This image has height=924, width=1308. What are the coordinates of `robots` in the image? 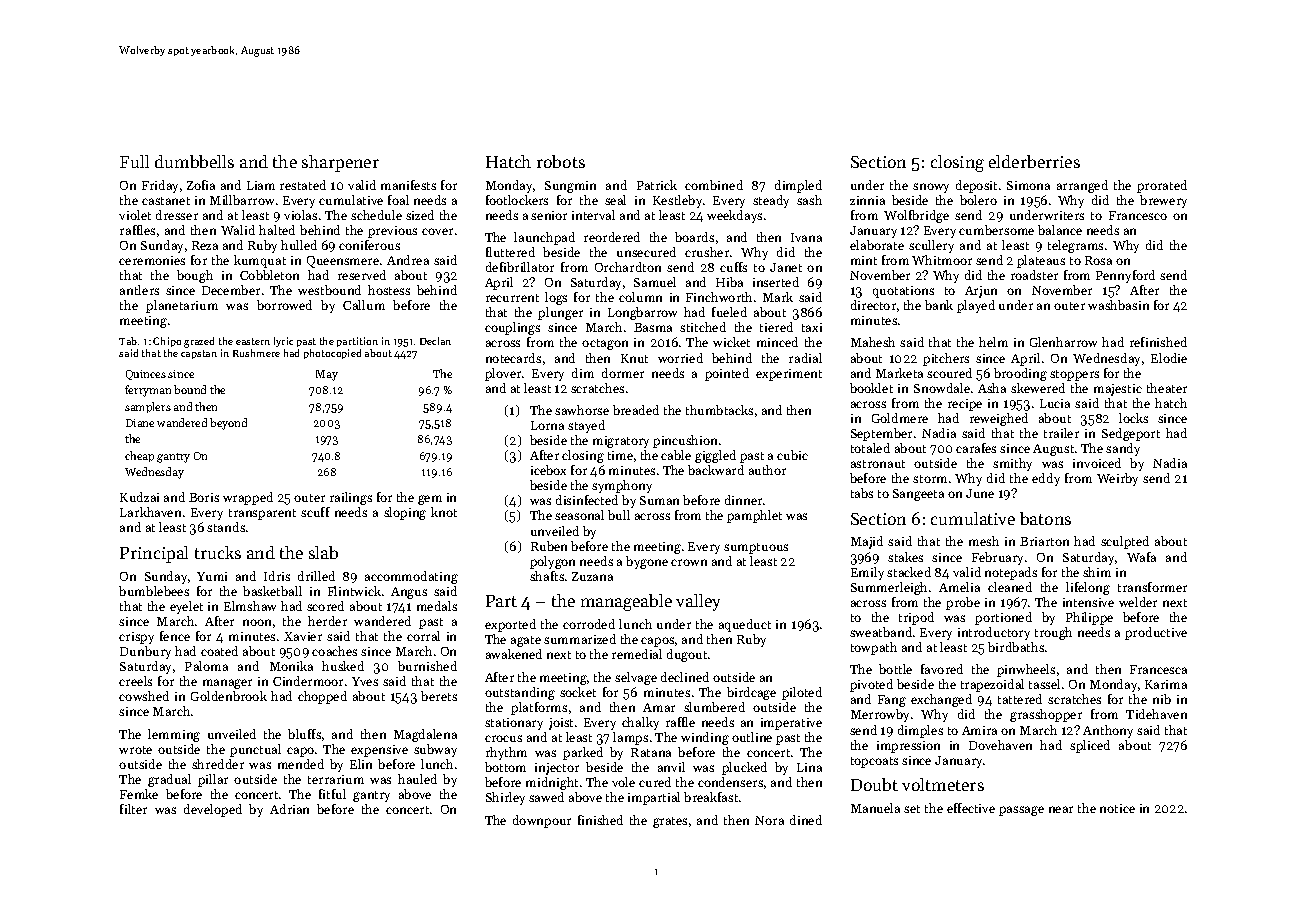 It's located at (561, 161).
